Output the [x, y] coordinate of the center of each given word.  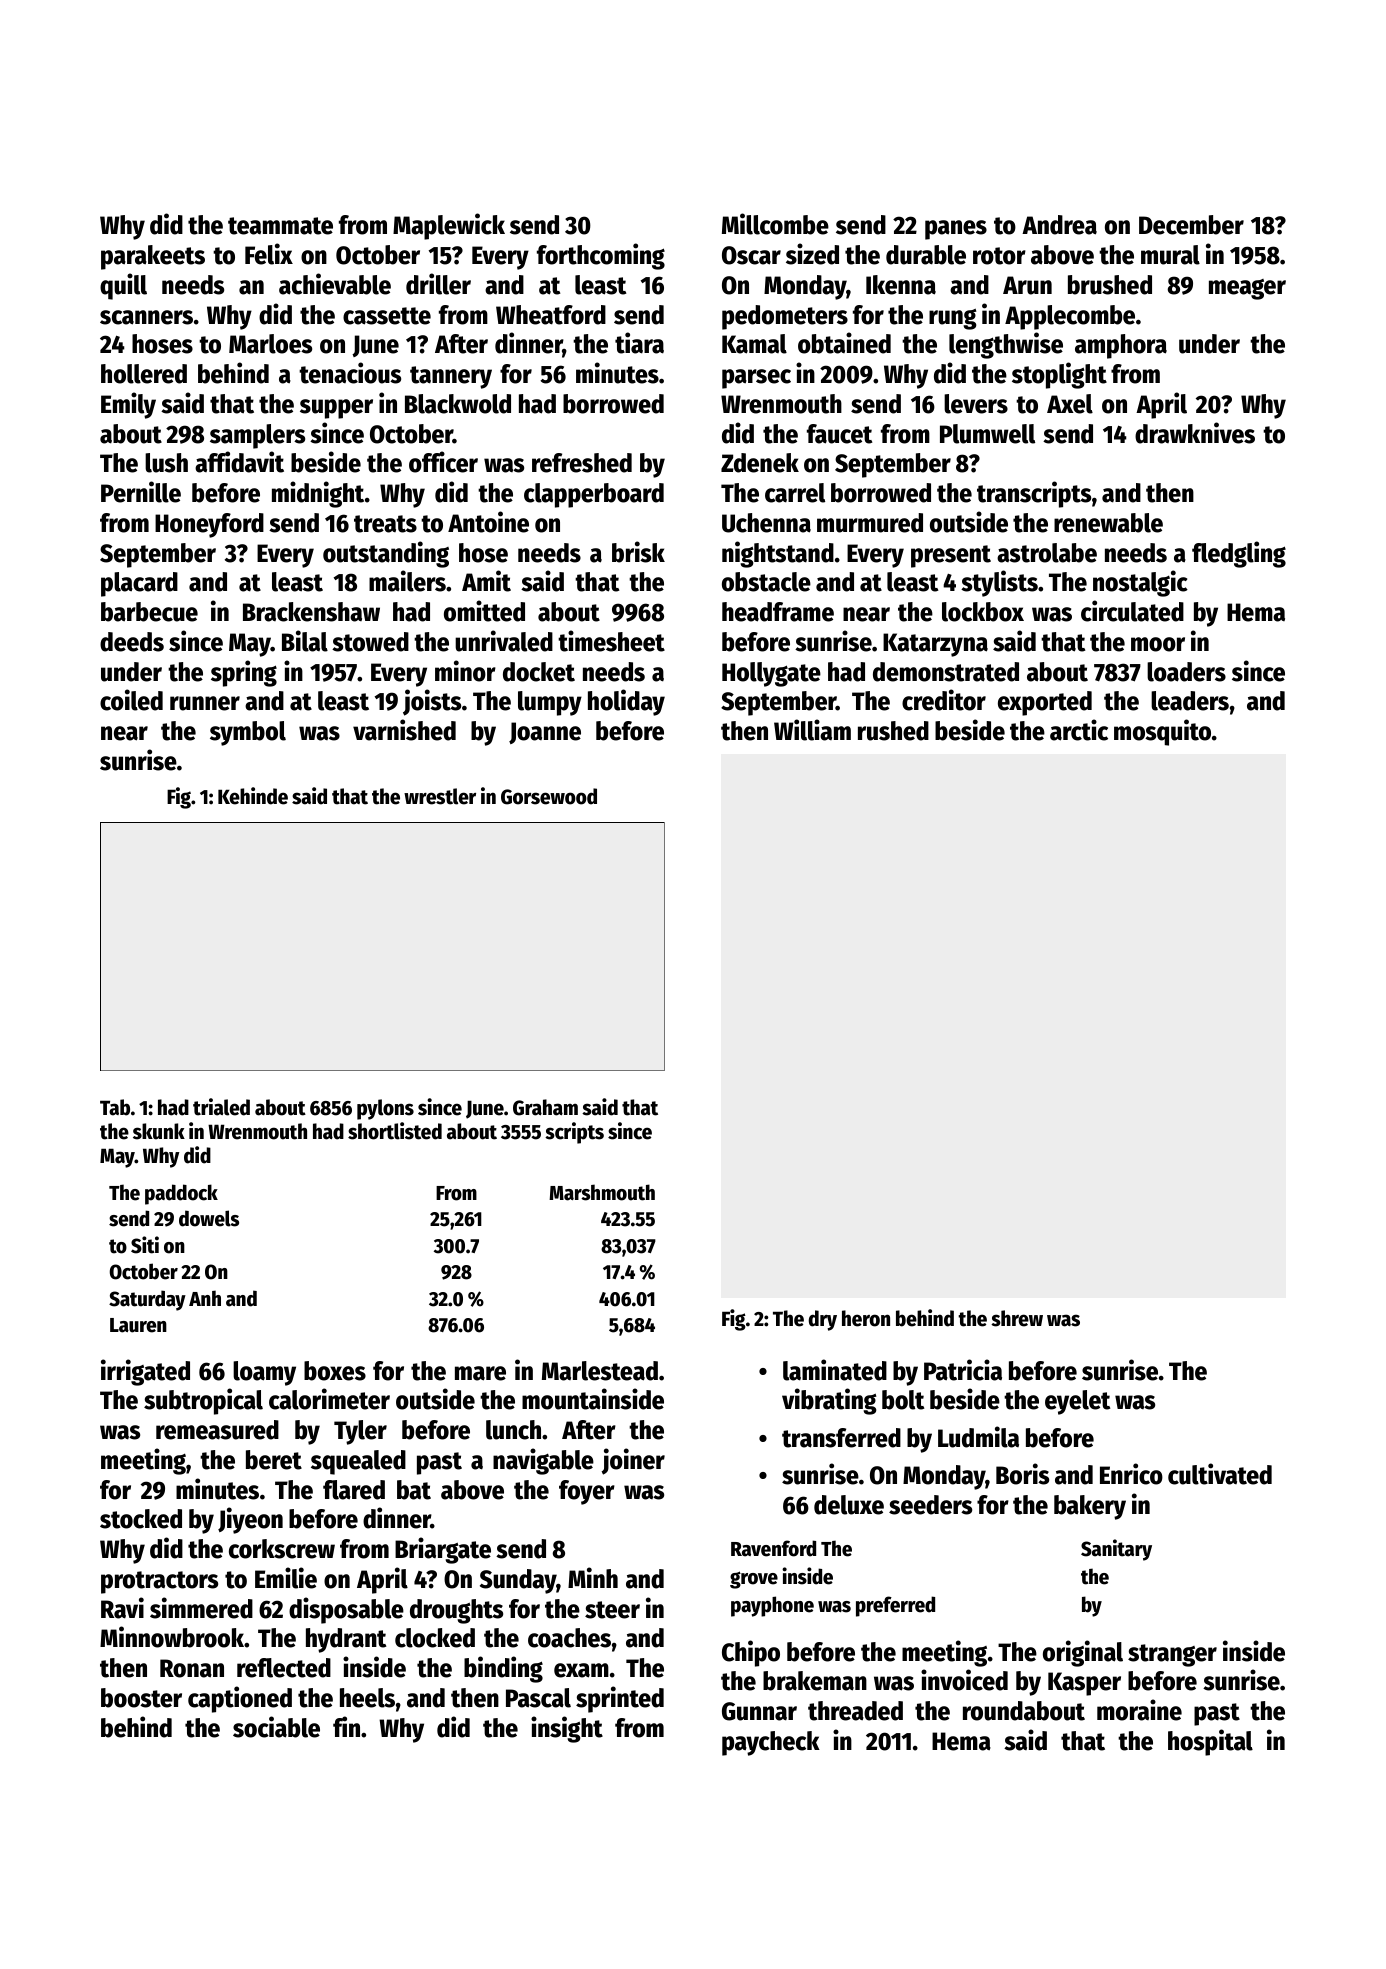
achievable [335, 284]
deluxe [849, 1505]
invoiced [964, 1680]
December [1191, 225]
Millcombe [775, 224]
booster [141, 1698]
